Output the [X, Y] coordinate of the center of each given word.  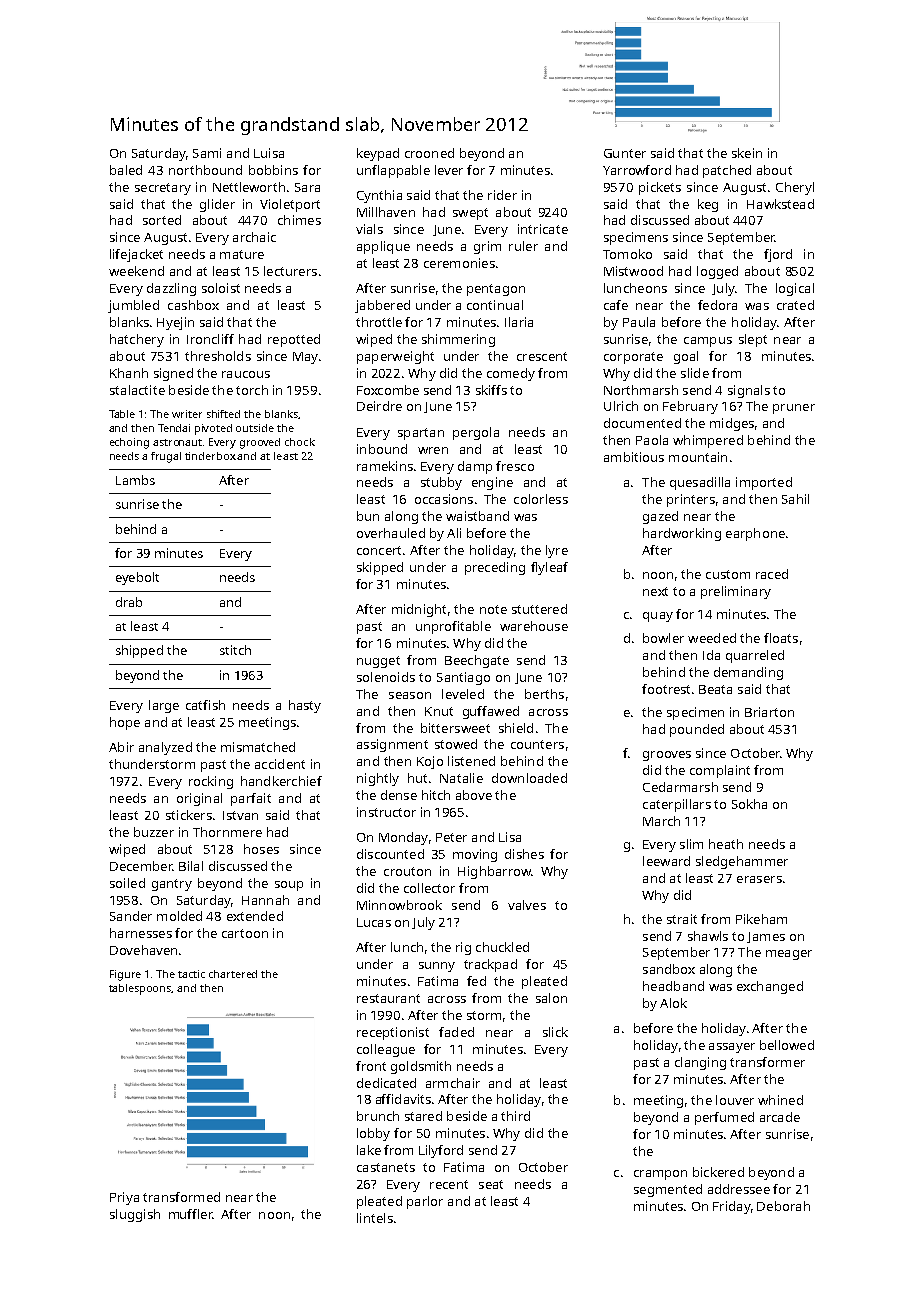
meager [789, 955]
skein [747, 153]
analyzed [165, 748]
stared [423, 1116]
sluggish [135, 1215]
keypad [378, 154]
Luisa [269, 153]
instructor [386, 812]
